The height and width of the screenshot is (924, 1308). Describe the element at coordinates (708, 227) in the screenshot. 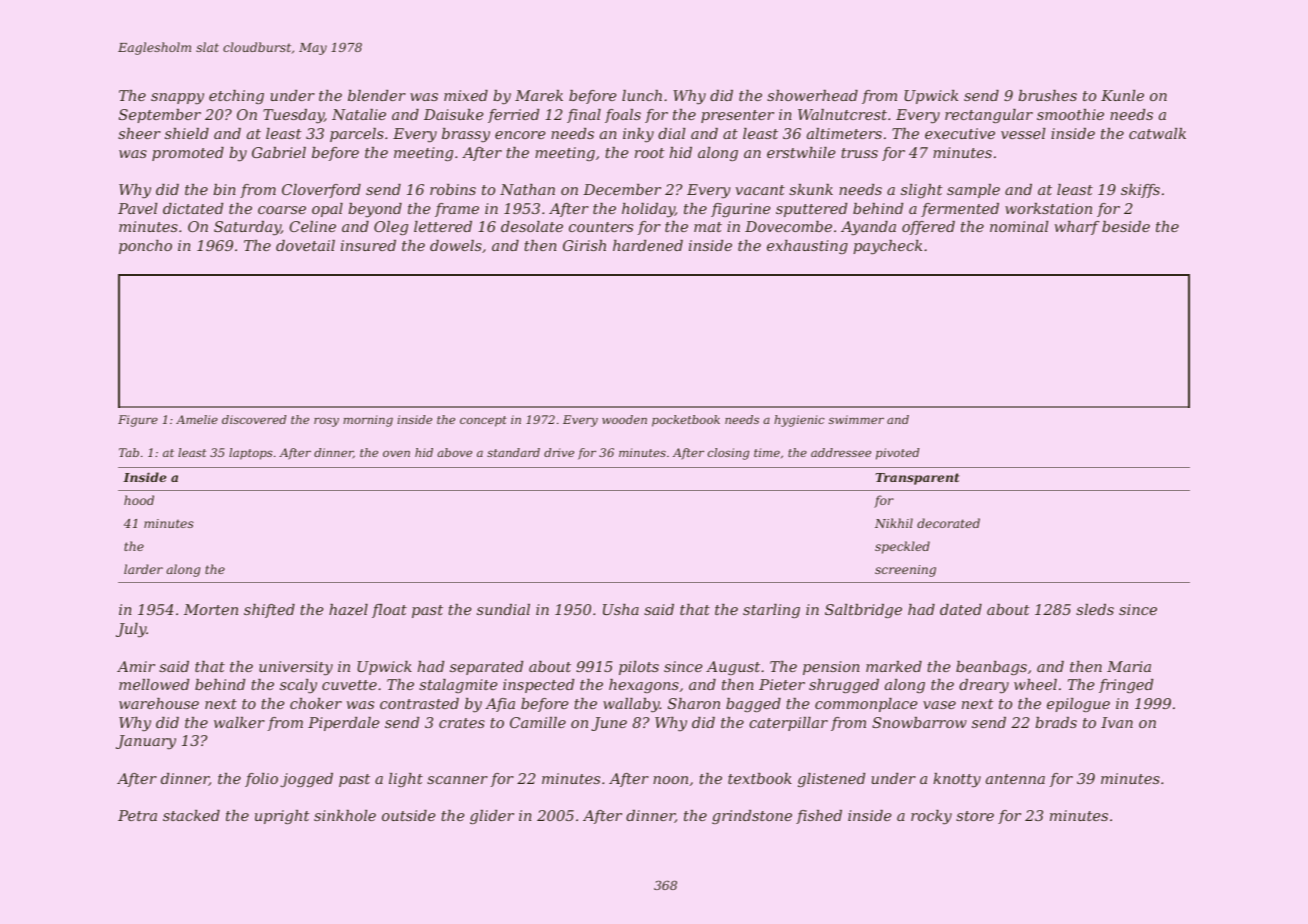

I see `mat` at that location.
